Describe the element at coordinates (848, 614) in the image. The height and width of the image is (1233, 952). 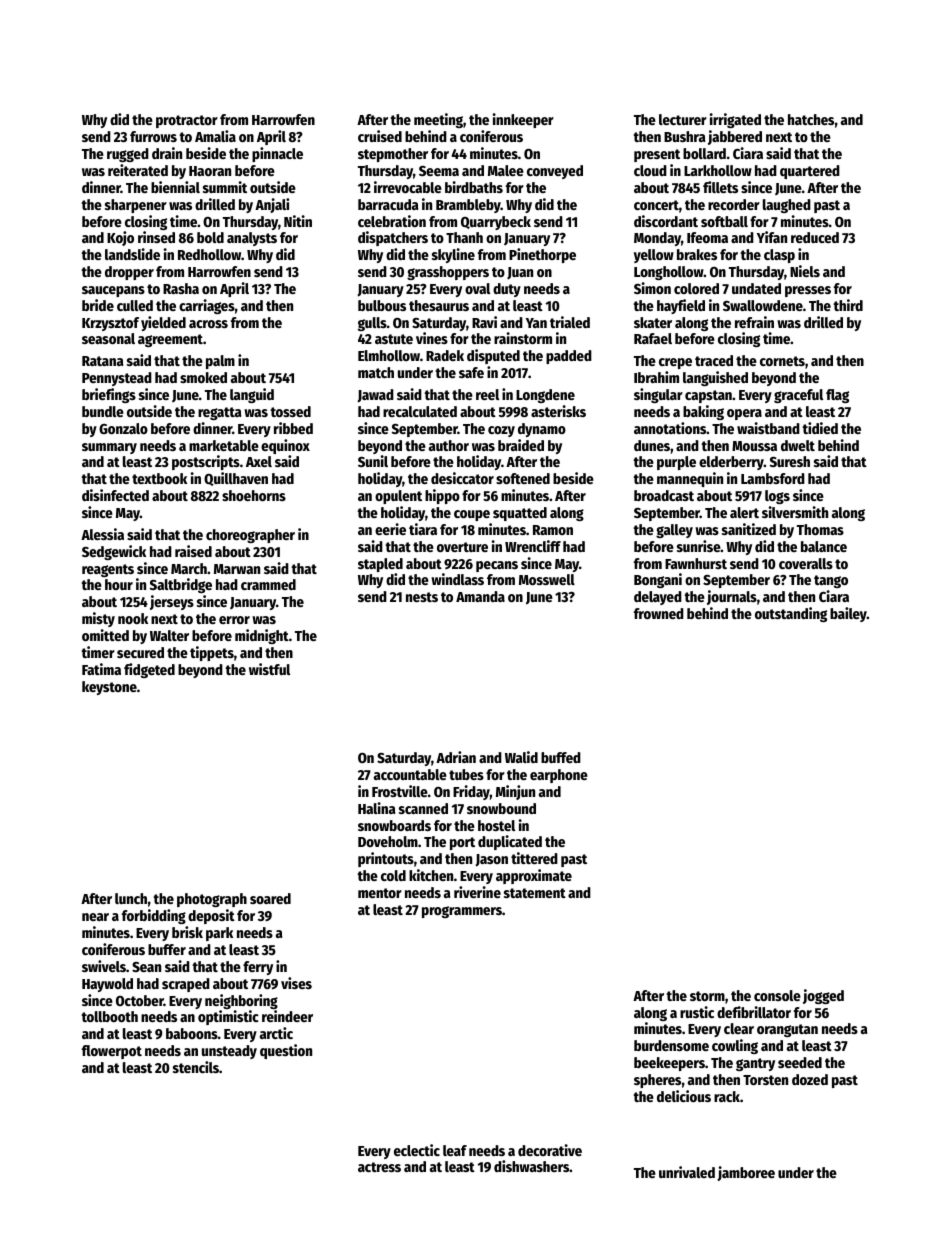
I see `bailey` at that location.
